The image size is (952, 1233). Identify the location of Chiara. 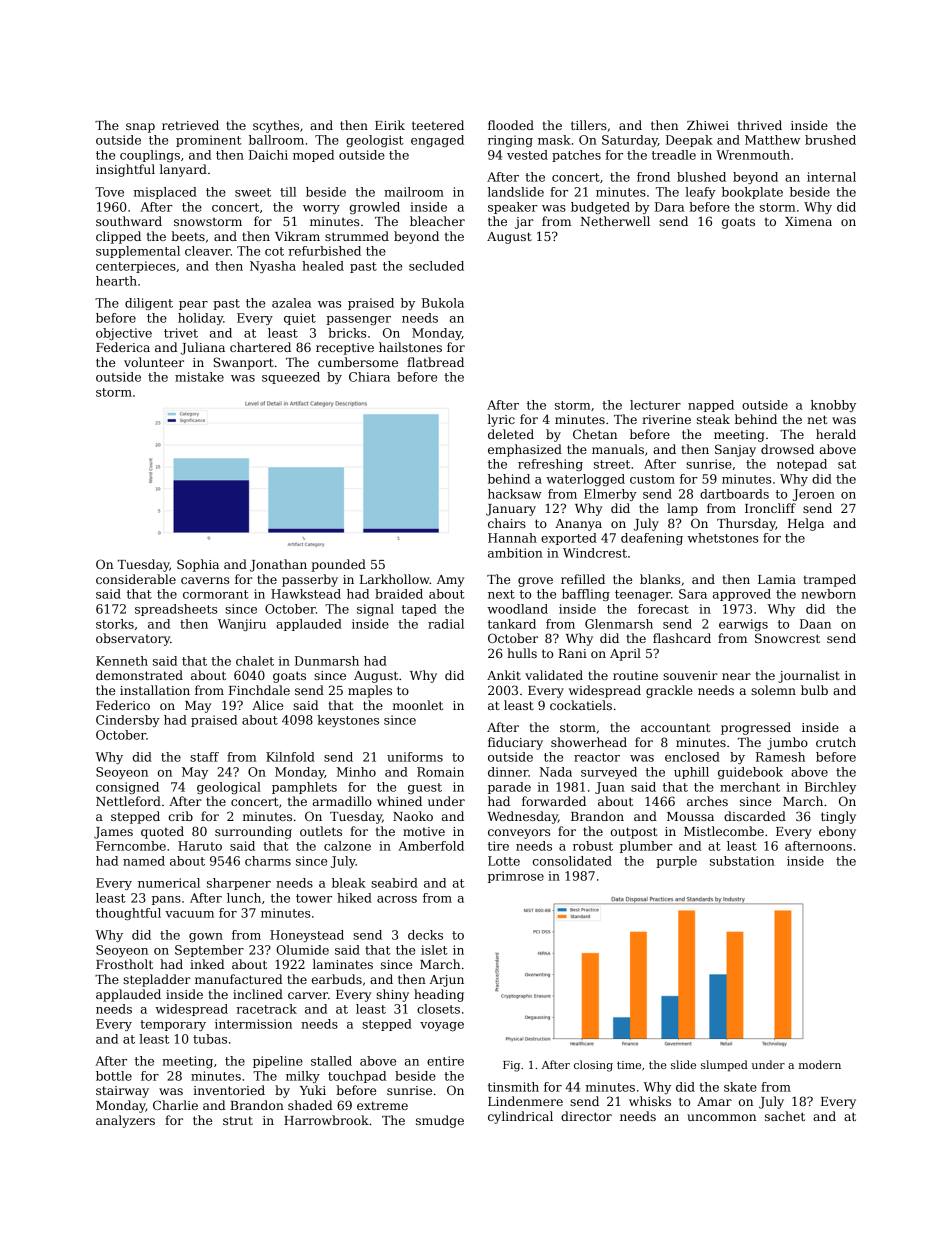
(369, 377).
